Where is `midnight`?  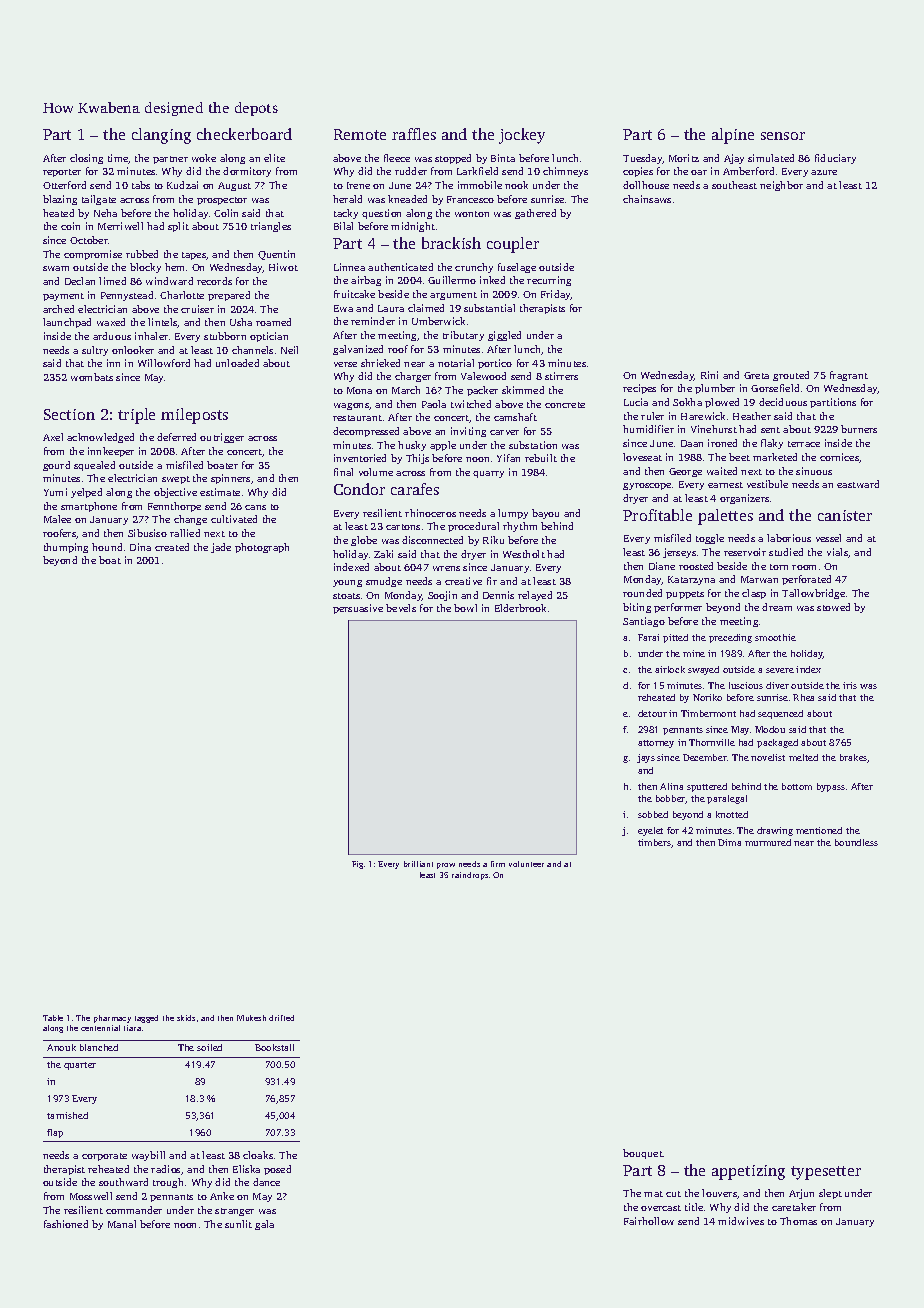 midnight is located at coordinates (413, 227).
